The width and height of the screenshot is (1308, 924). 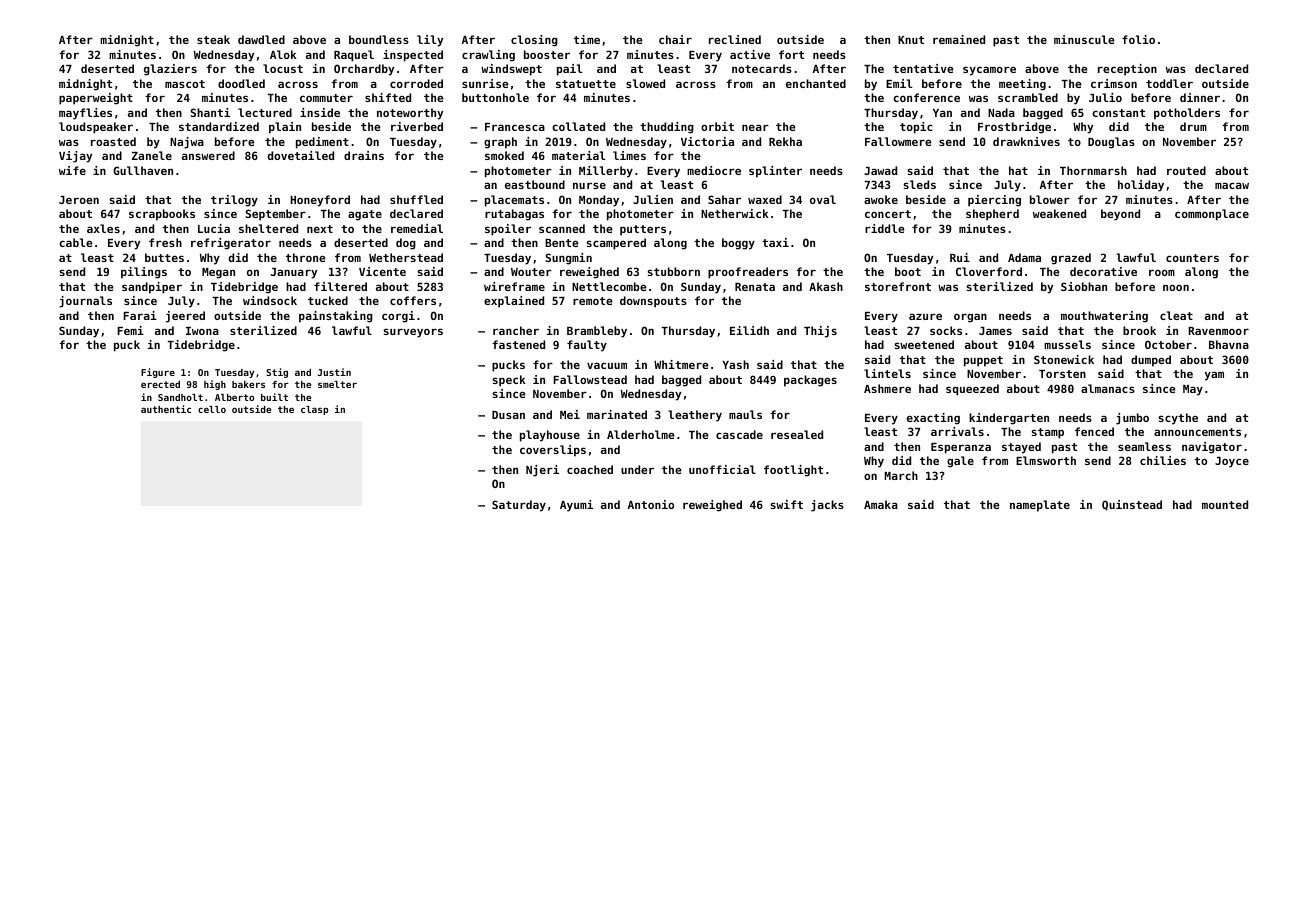 What do you see at coordinates (970, 318) in the screenshot?
I see `organ` at bounding box center [970, 318].
